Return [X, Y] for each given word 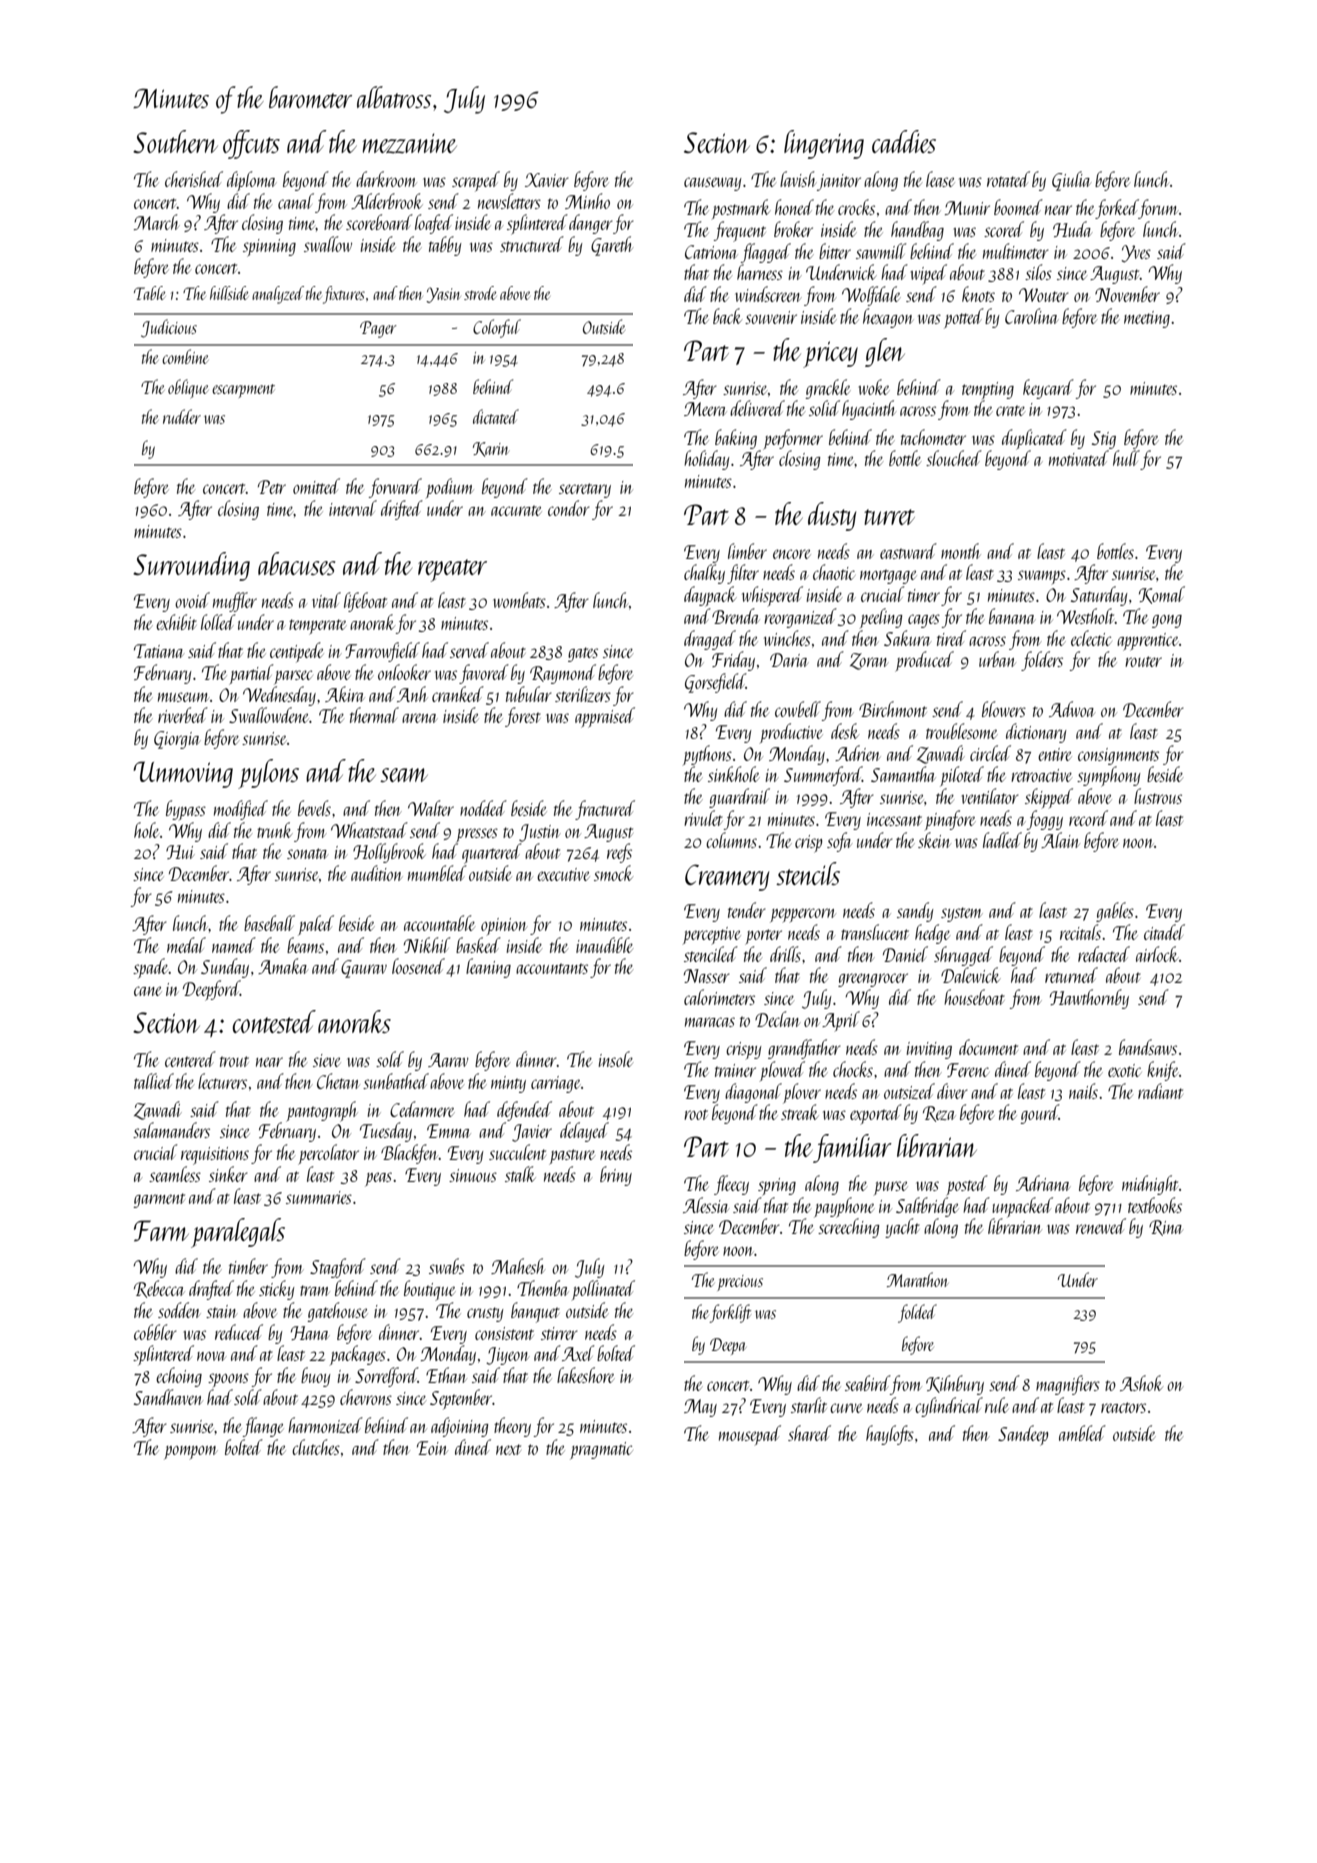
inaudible [604, 945]
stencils [808, 873]
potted [964, 318]
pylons [268, 774]
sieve [326, 1060]
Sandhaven [168, 1397]
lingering [824, 144]
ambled [1082, 1433]
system [962, 914]
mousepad [750, 1435]
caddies [904, 141]
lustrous [1158, 796]
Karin [490, 449]
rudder [182, 416]
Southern [175, 141]
